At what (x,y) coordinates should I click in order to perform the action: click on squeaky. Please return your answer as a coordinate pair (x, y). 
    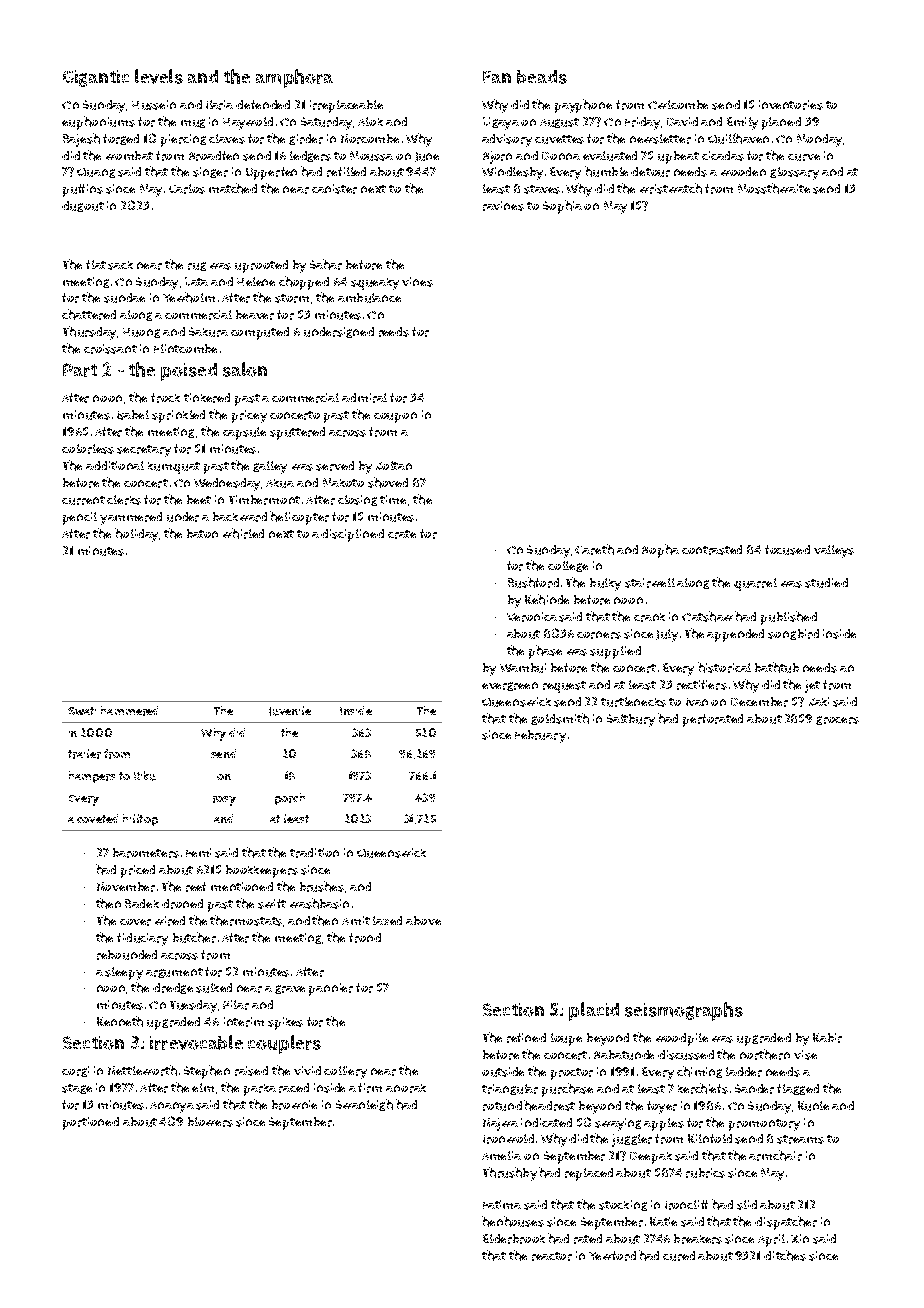
    Looking at the image, I should click on (375, 284).
